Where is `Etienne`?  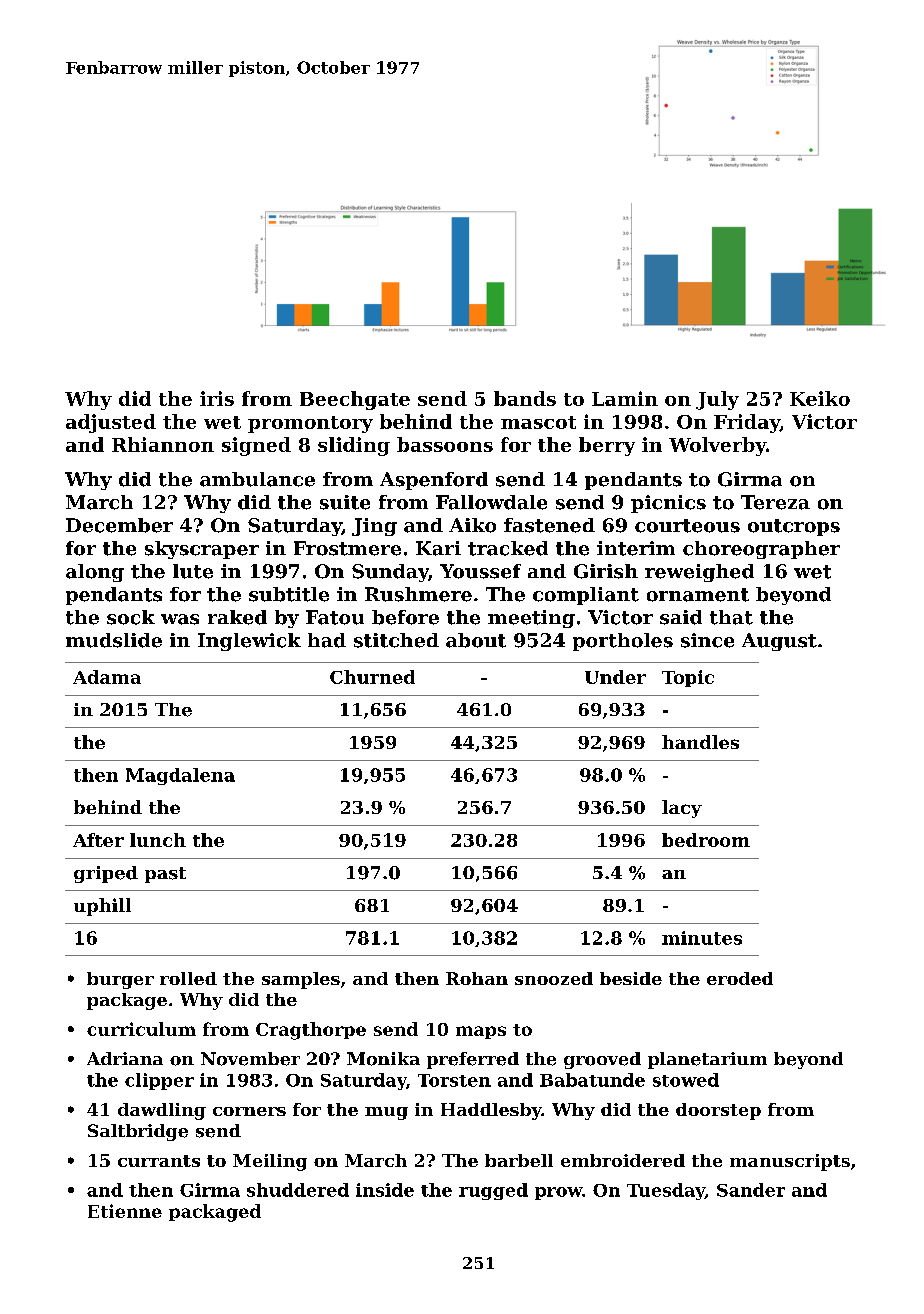
Etienne is located at coordinates (125, 1211).
